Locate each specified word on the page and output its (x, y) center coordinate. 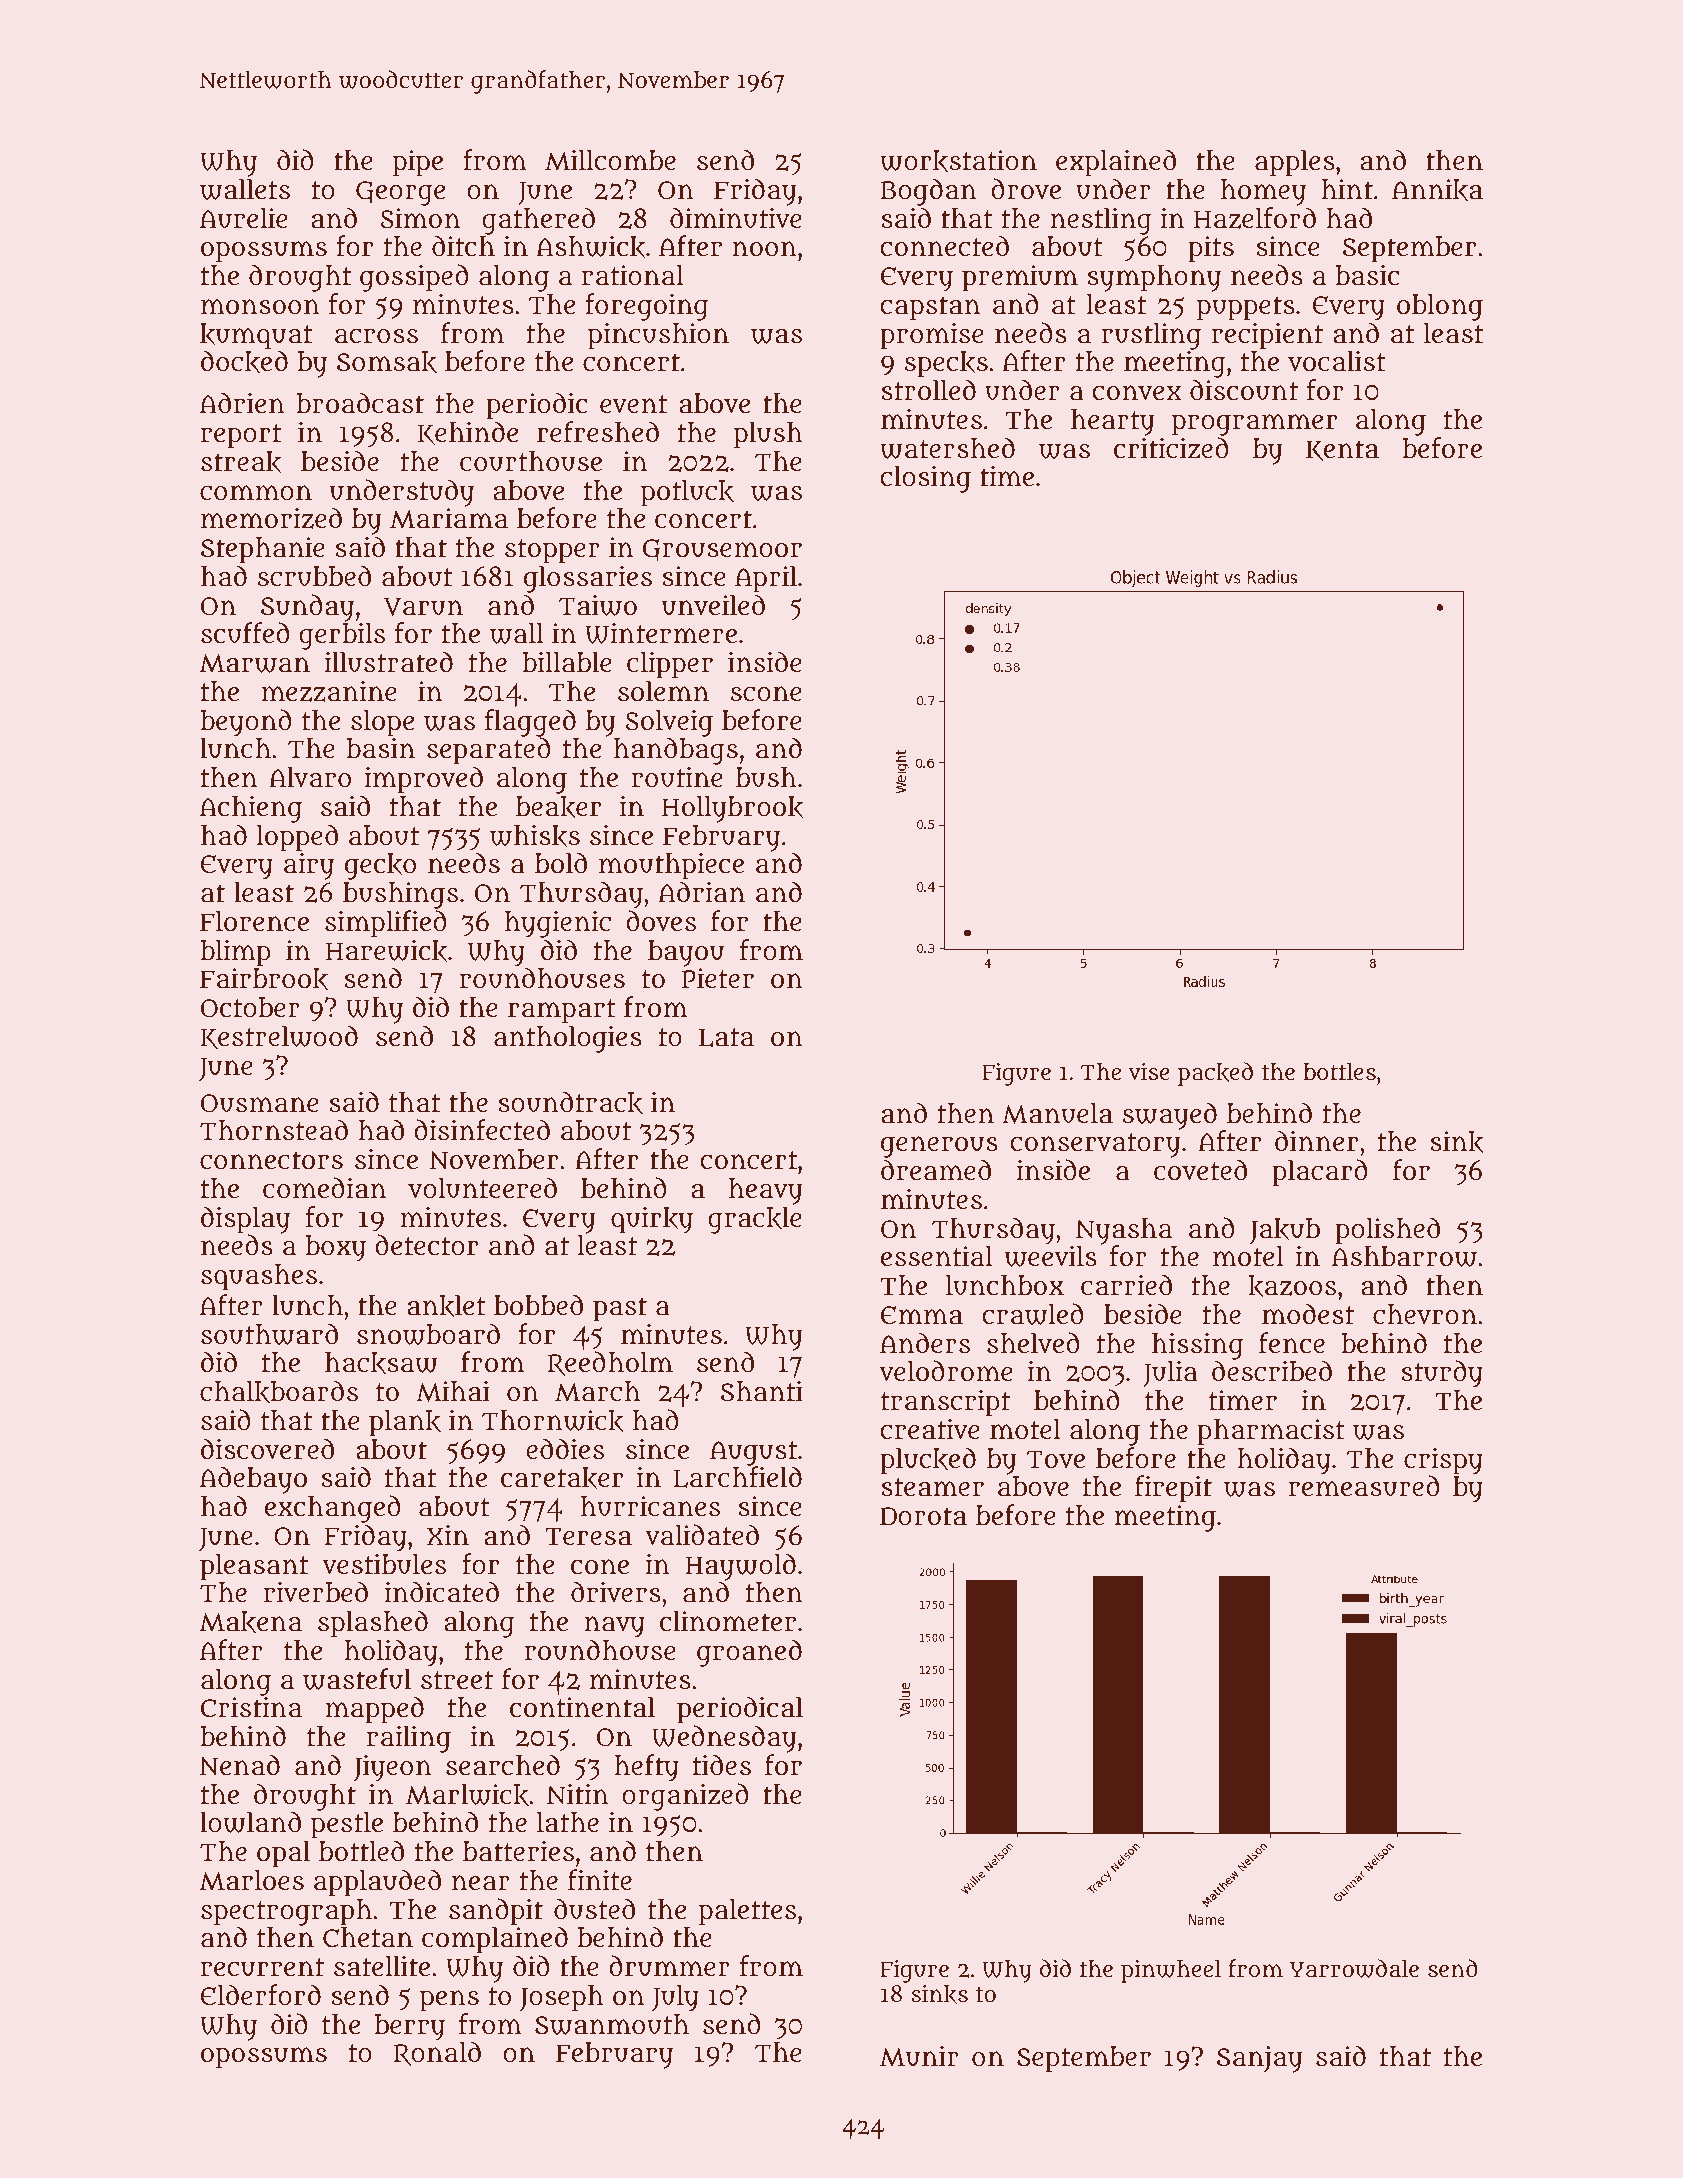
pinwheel (1171, 1971)
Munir (919, 2056)
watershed (947, 448)
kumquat (256, 336)
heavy (766, 1191)
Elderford (260, 1995)
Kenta (1342, 450)
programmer (1254, 425)
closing (925, 479)
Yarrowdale (1354, 1968)
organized (685, 1797)
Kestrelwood (279, 1037)
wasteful (357, 1679)
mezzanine (329, 691)
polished (1387, 1231)
